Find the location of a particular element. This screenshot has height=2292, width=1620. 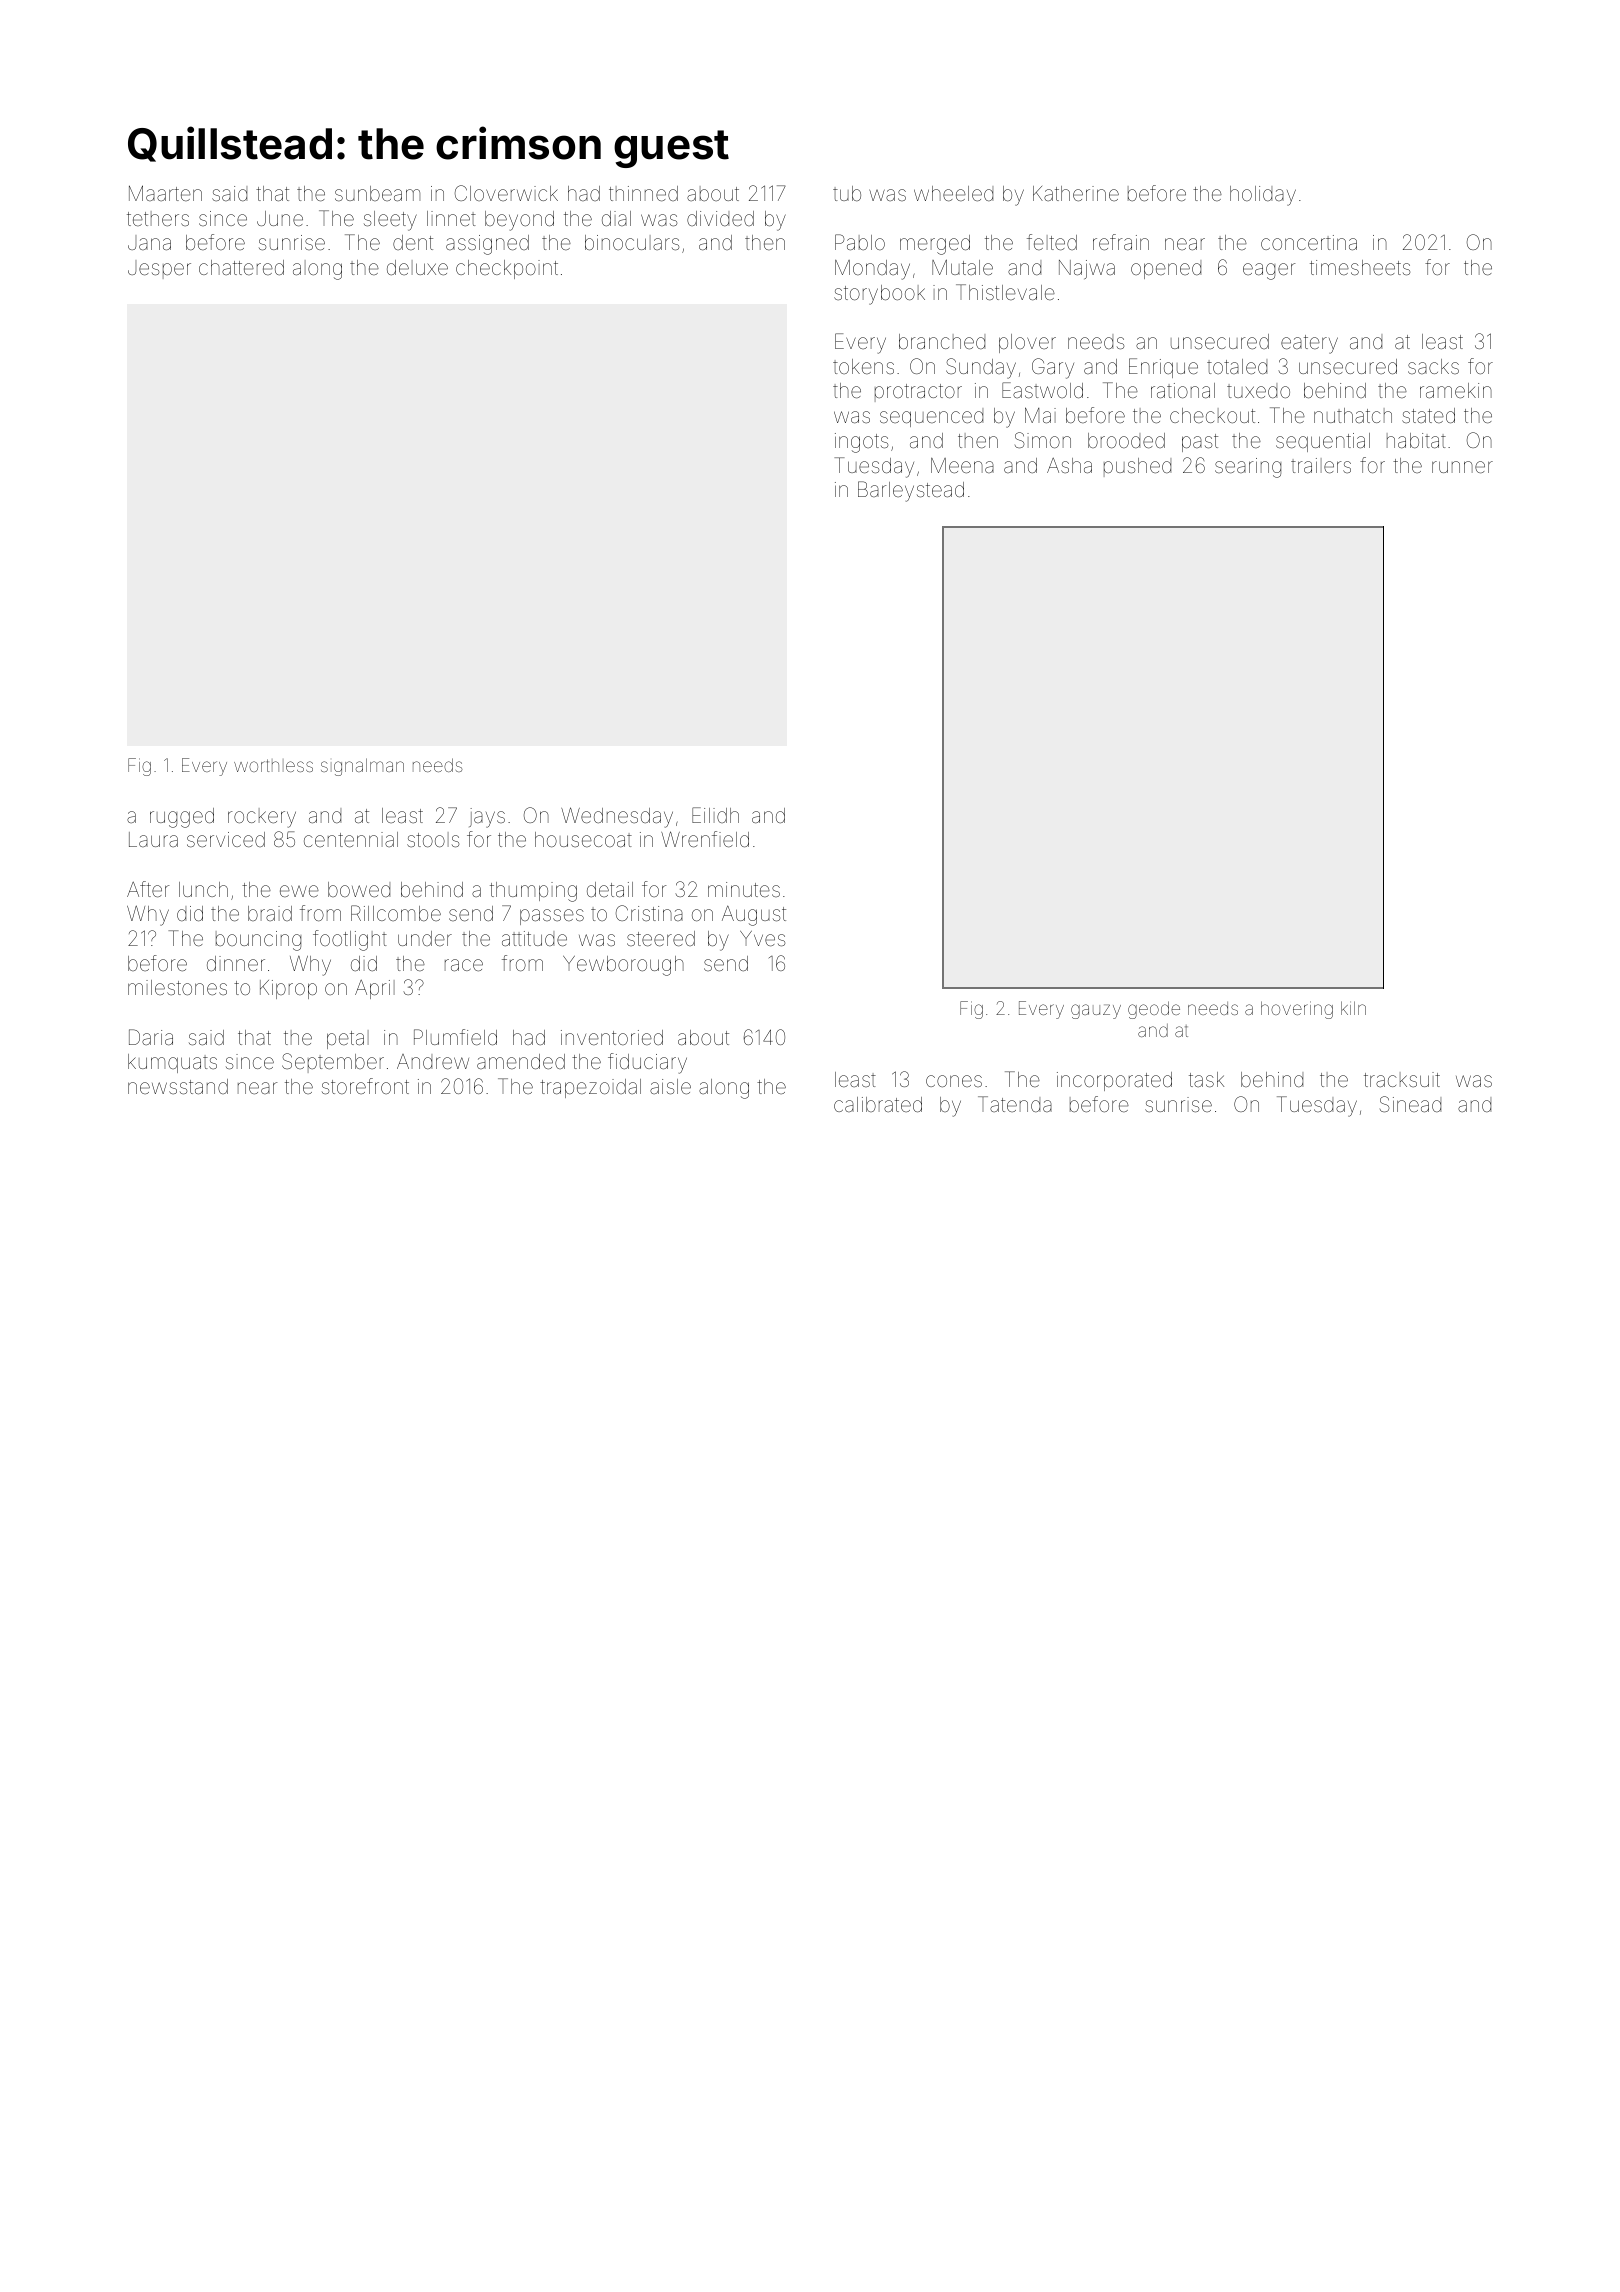

Maarten is located at coordinates (165, 193).
